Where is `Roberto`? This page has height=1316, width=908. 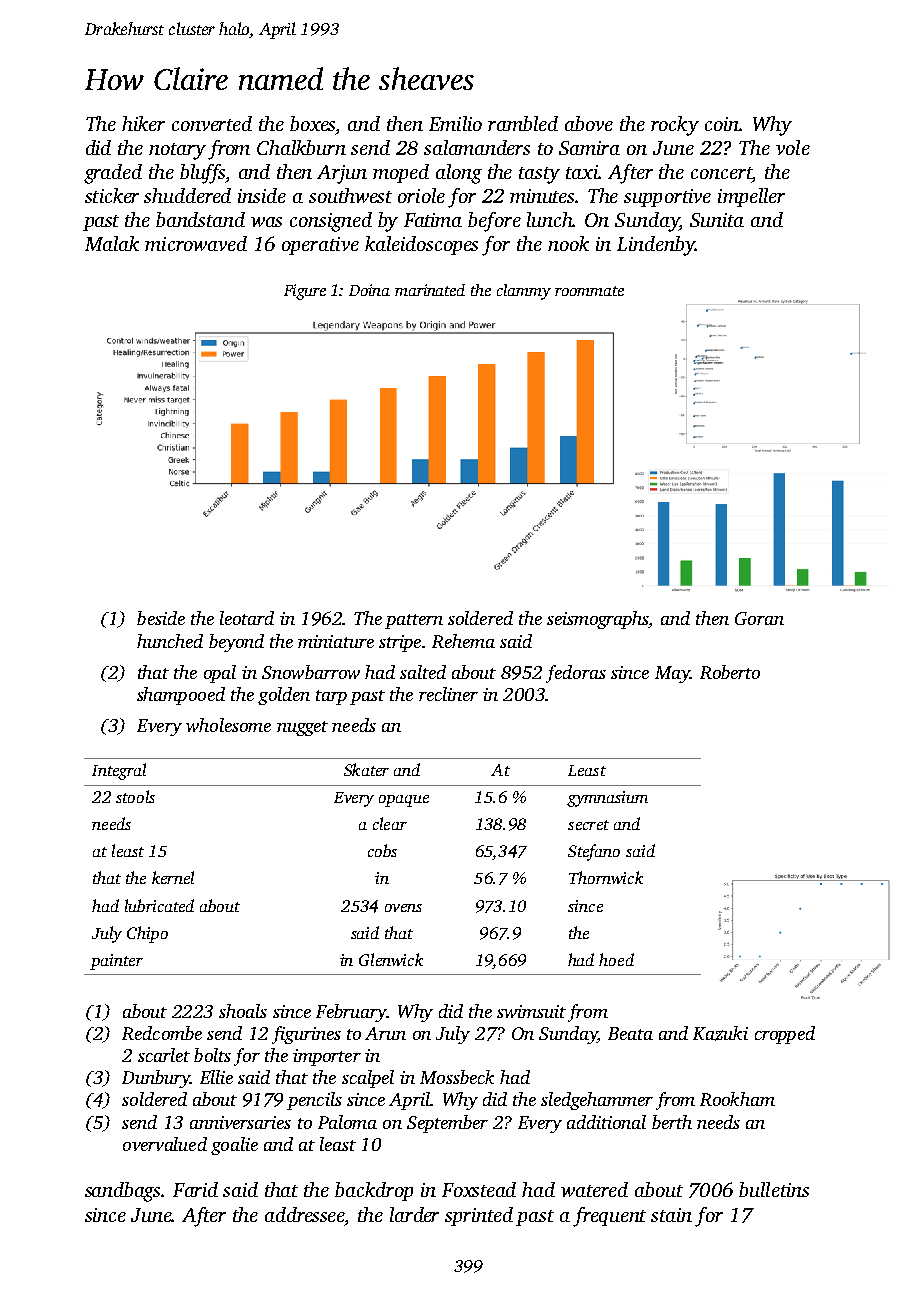 Roberto is located at coordinates (730, 672).
